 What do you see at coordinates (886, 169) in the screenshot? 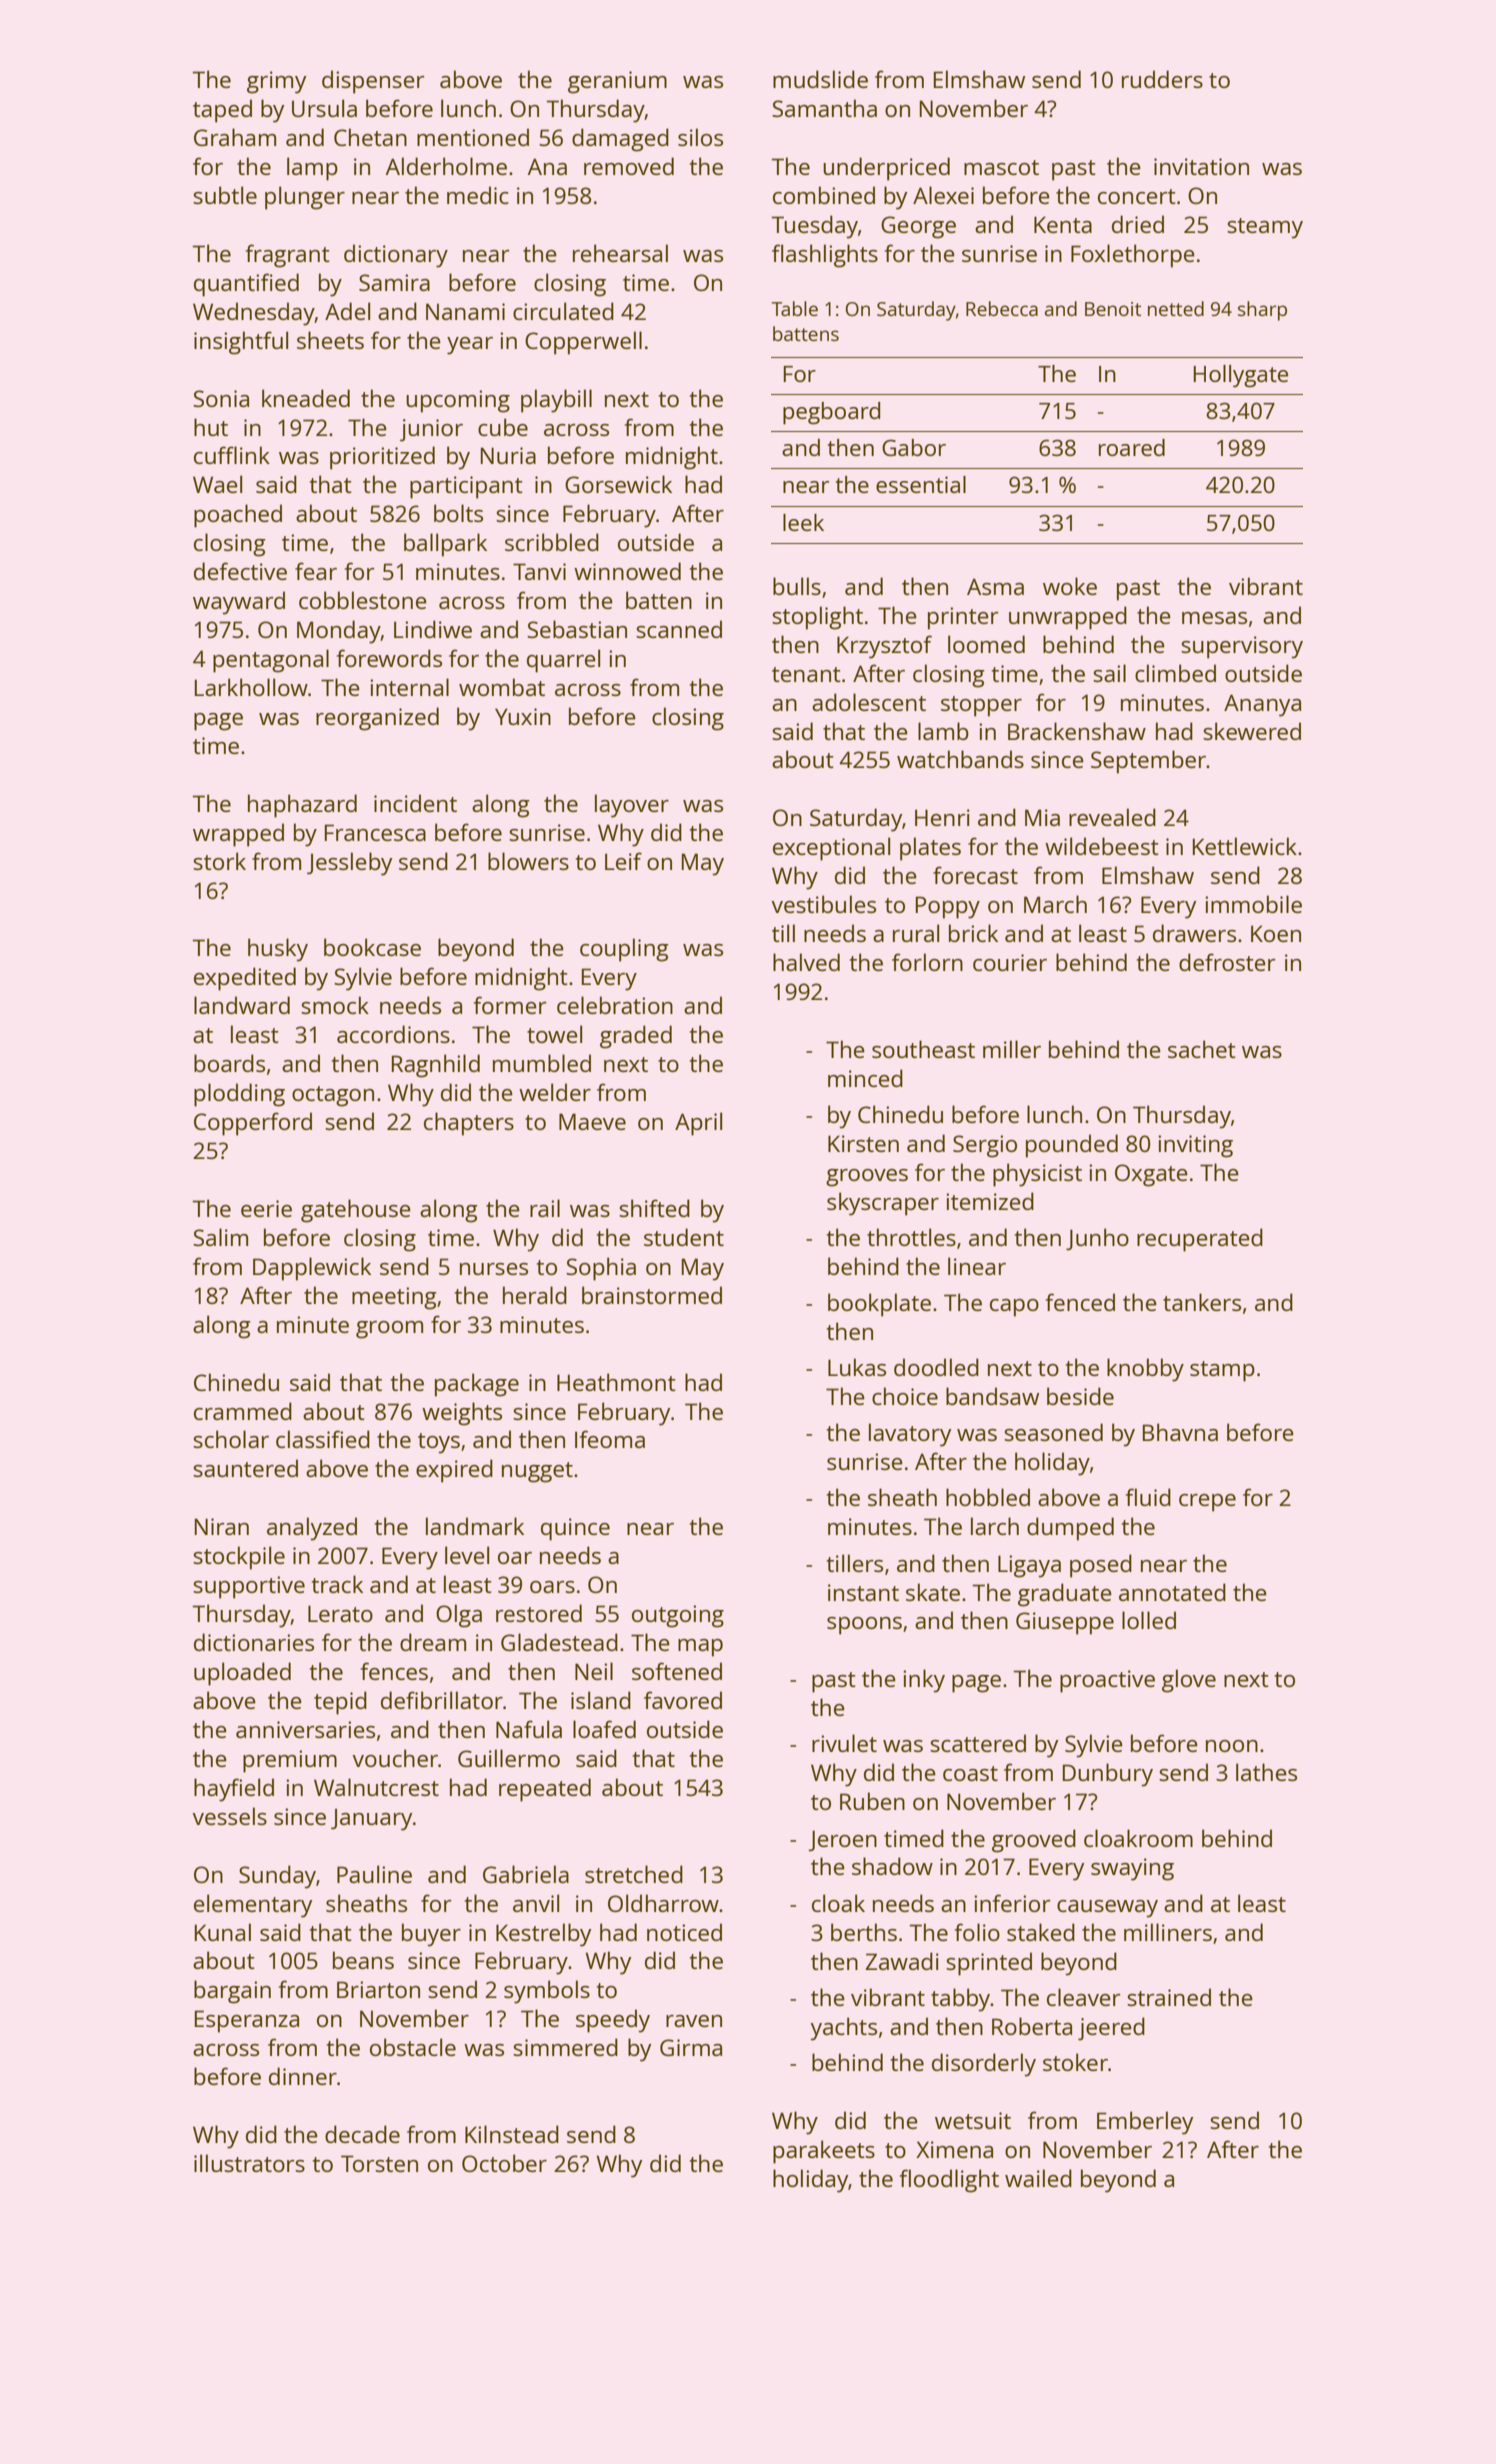
I see `underpriced` at bounding box center [886, 169].
